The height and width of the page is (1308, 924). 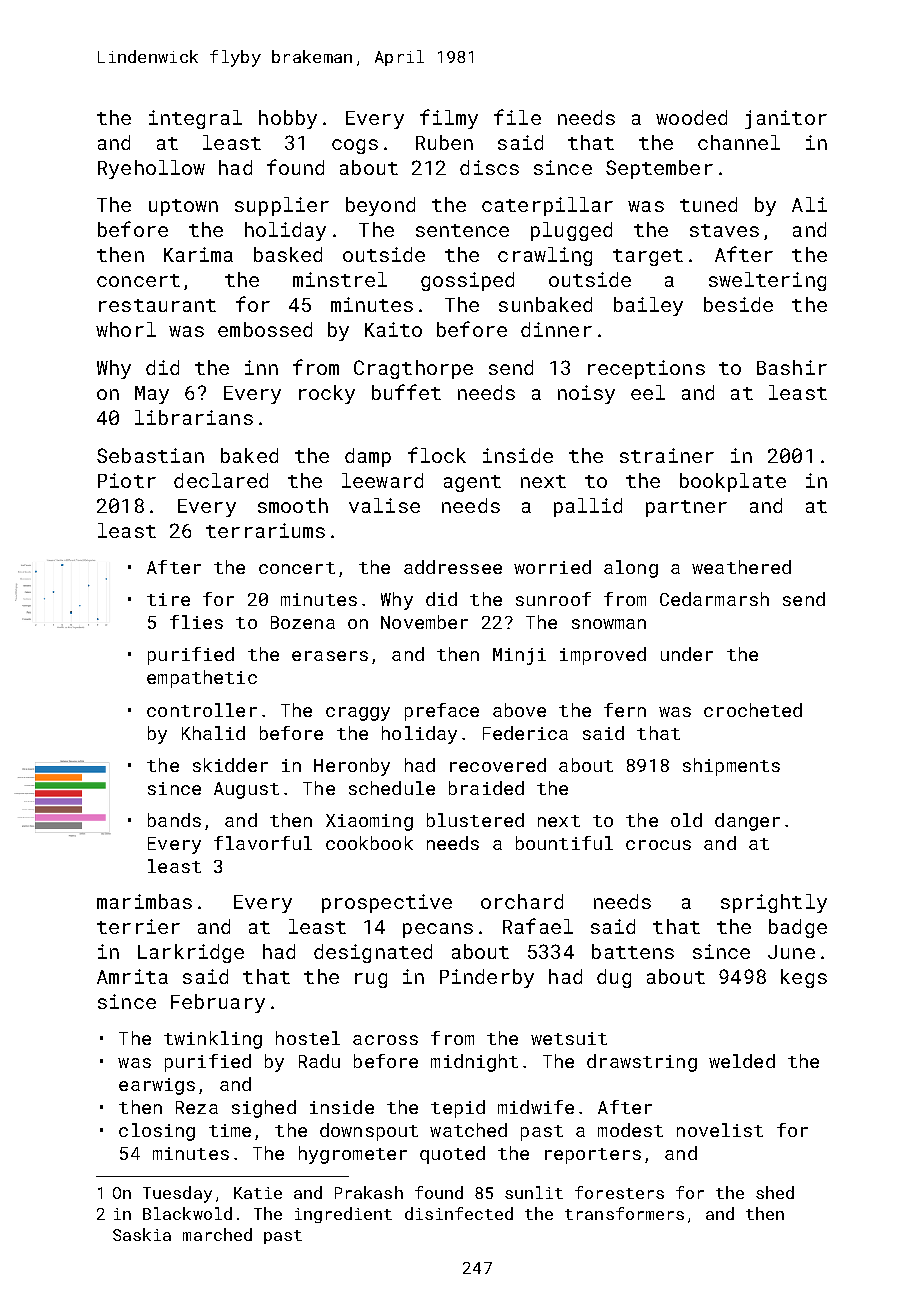 I want to click on badge, so click(x=798, y=928).
